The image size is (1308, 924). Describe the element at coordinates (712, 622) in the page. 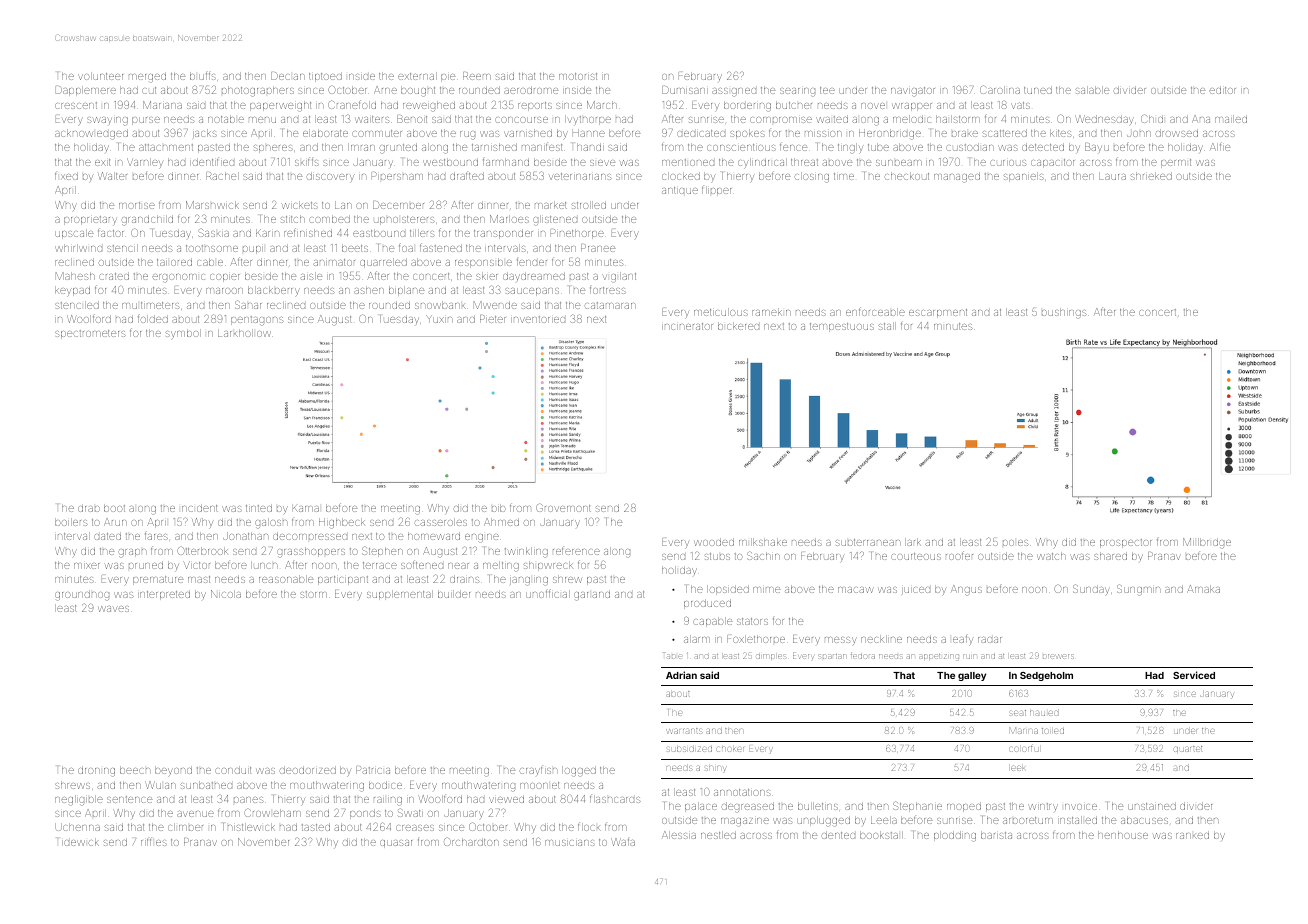

I see `capable` at that location.
